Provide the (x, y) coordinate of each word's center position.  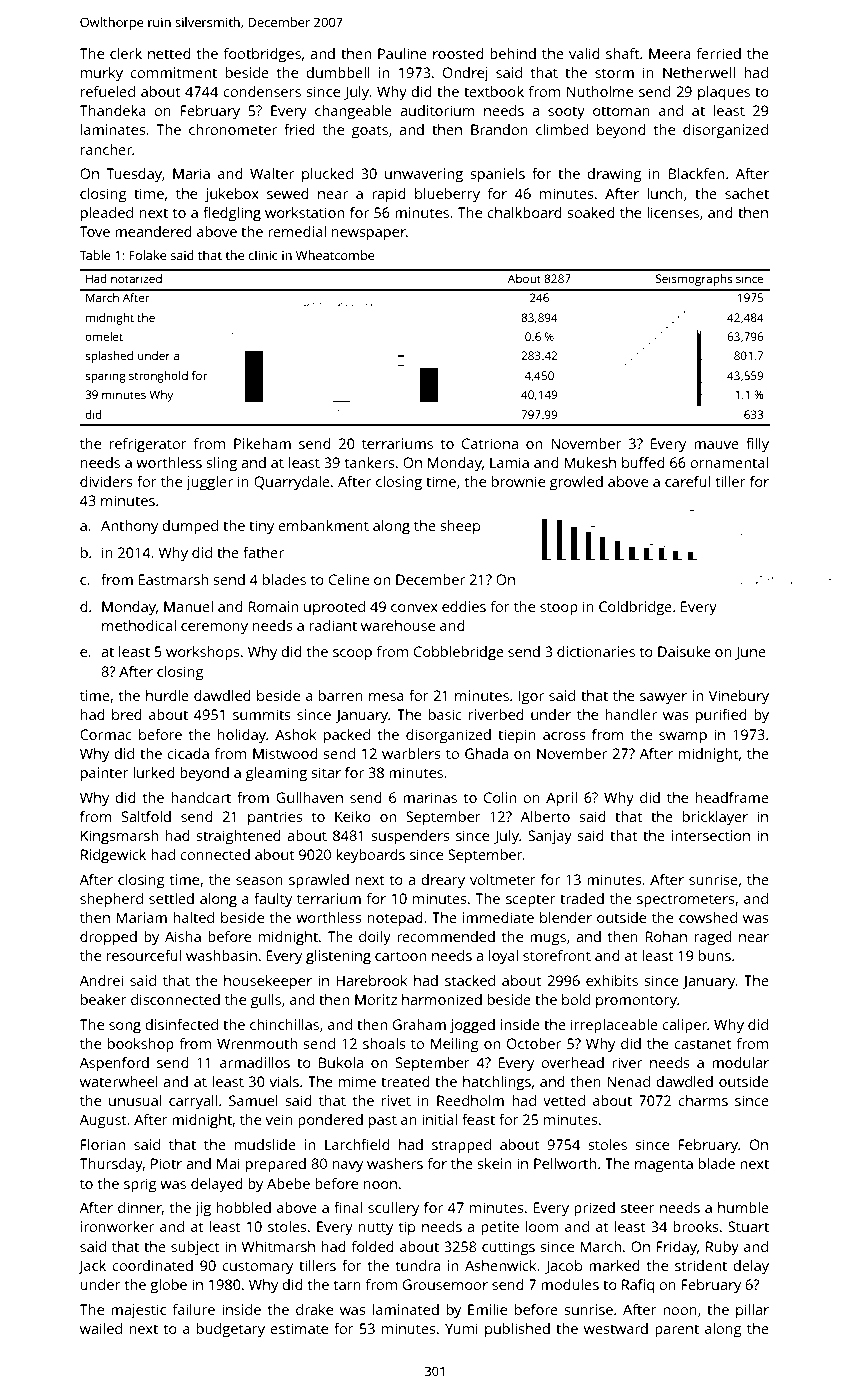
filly (757, 445)
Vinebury (739, 697)
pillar (752, 1311)
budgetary (231, 1330)
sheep (460, 527)
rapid (389, 195)
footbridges (262, 55)
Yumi (461, 1328)
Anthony (129, 527)
